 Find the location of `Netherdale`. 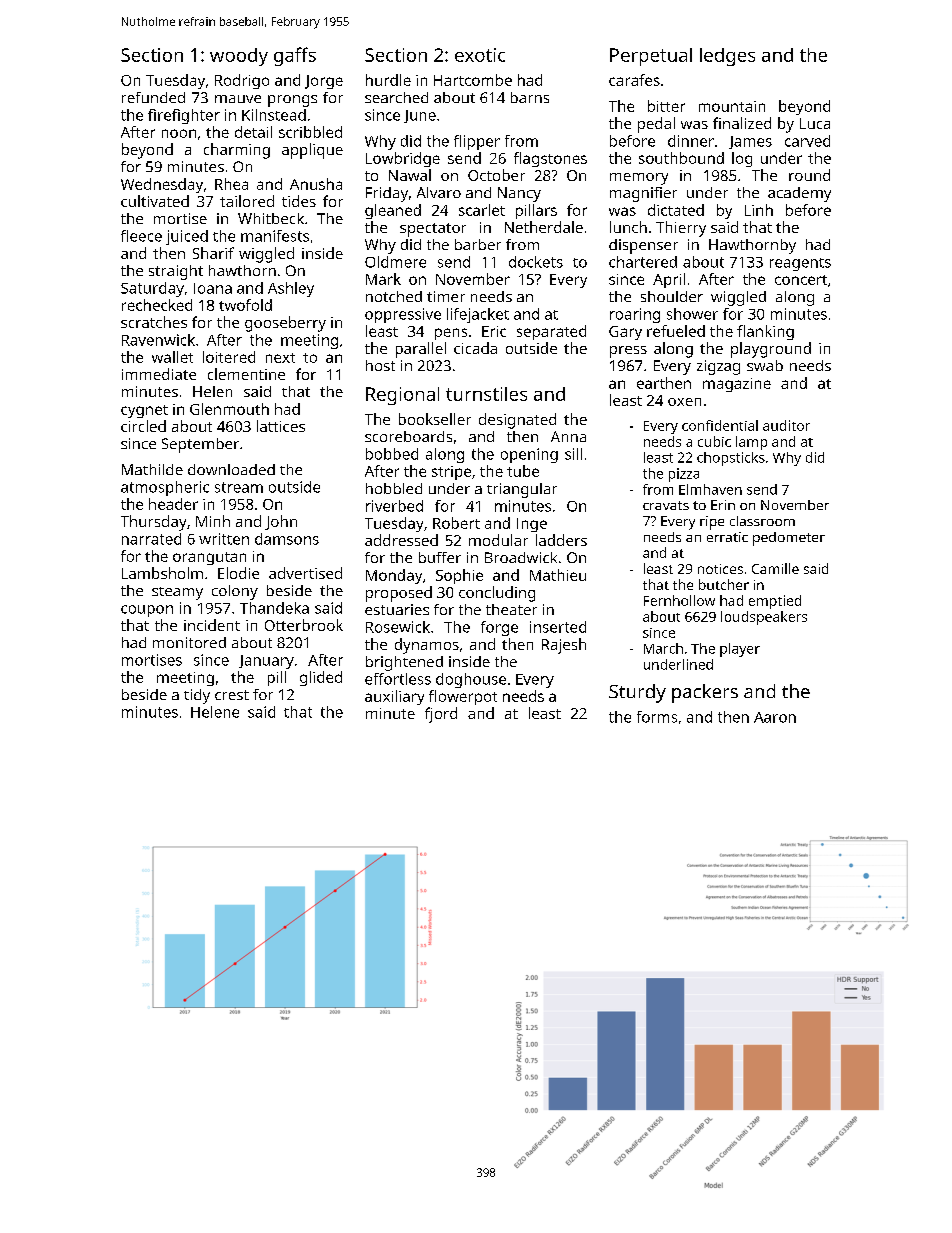

Netherdale is located at coordinates (544, 227).
